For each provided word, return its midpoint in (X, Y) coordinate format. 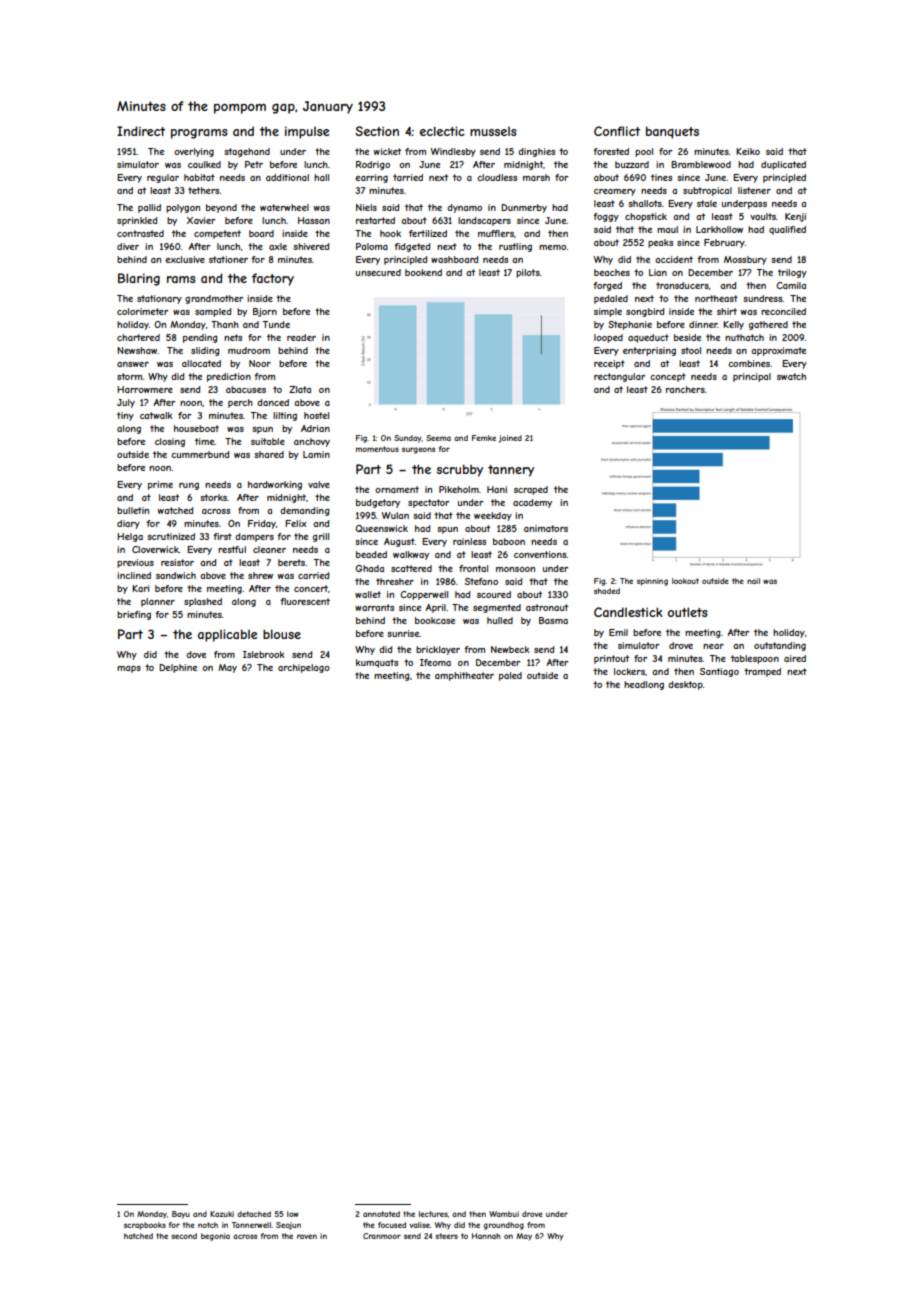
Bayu (181, 1215)
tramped (762, 672)
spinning (652, 582)
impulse (307, 132)
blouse (282, 634)
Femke (484, 438)
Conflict (617, 131)
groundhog (503, 1226)
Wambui (504, 1214)
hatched (138, 1236)
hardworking (275, 485)
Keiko (748, 151)
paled (510, 676)
